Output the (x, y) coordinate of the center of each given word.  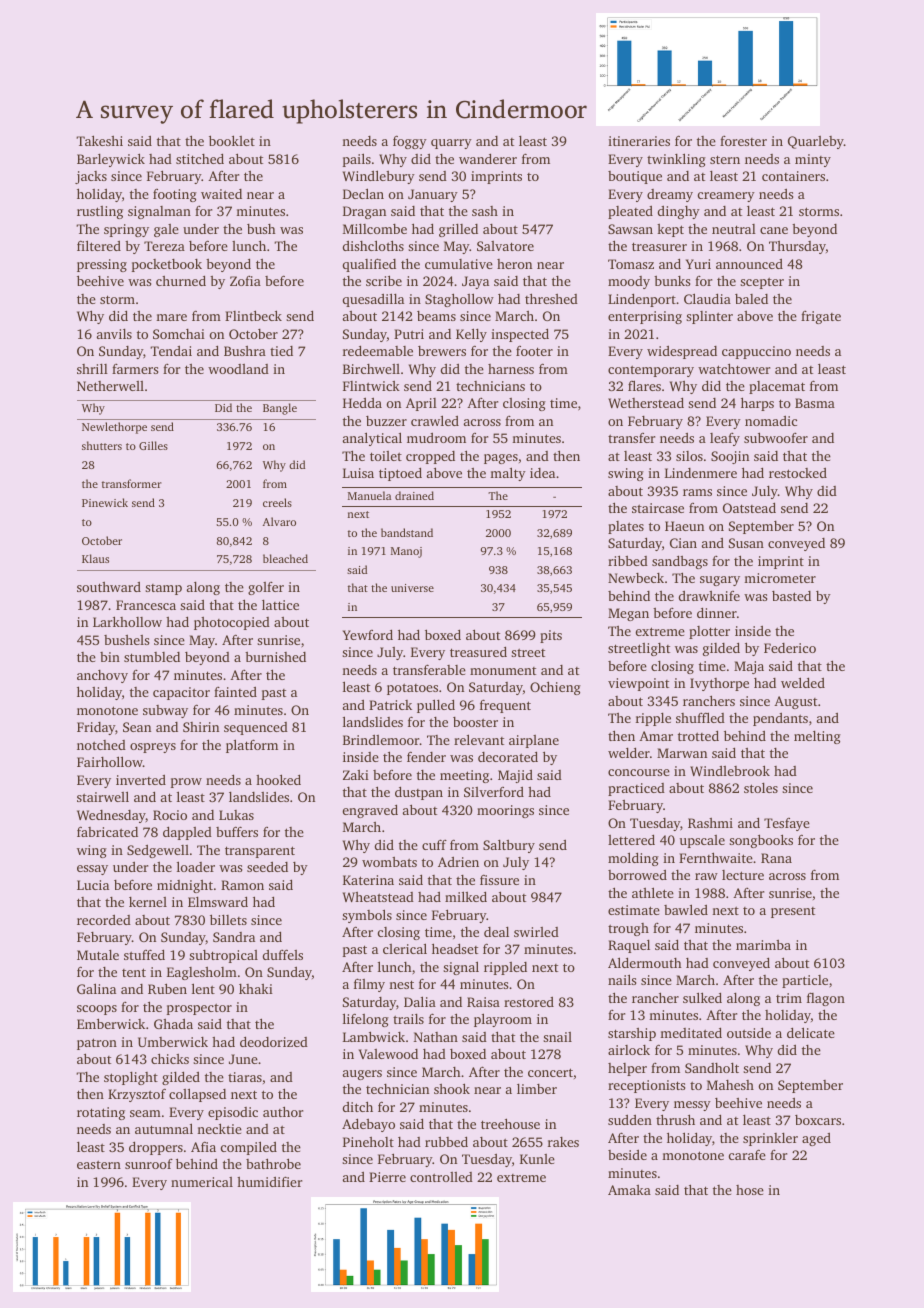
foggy (410, 142)
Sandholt (712, 1068)
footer (534, 351)
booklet (232, 140)
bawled (686, 909)
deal (496, 932)
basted (791, 596)
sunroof (149, 1164)
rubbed (446, 1141)
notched (101, 745)
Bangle (280, 409)
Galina (96, 988)
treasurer (659, 246)
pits (551, 636)
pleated (630, 212)
